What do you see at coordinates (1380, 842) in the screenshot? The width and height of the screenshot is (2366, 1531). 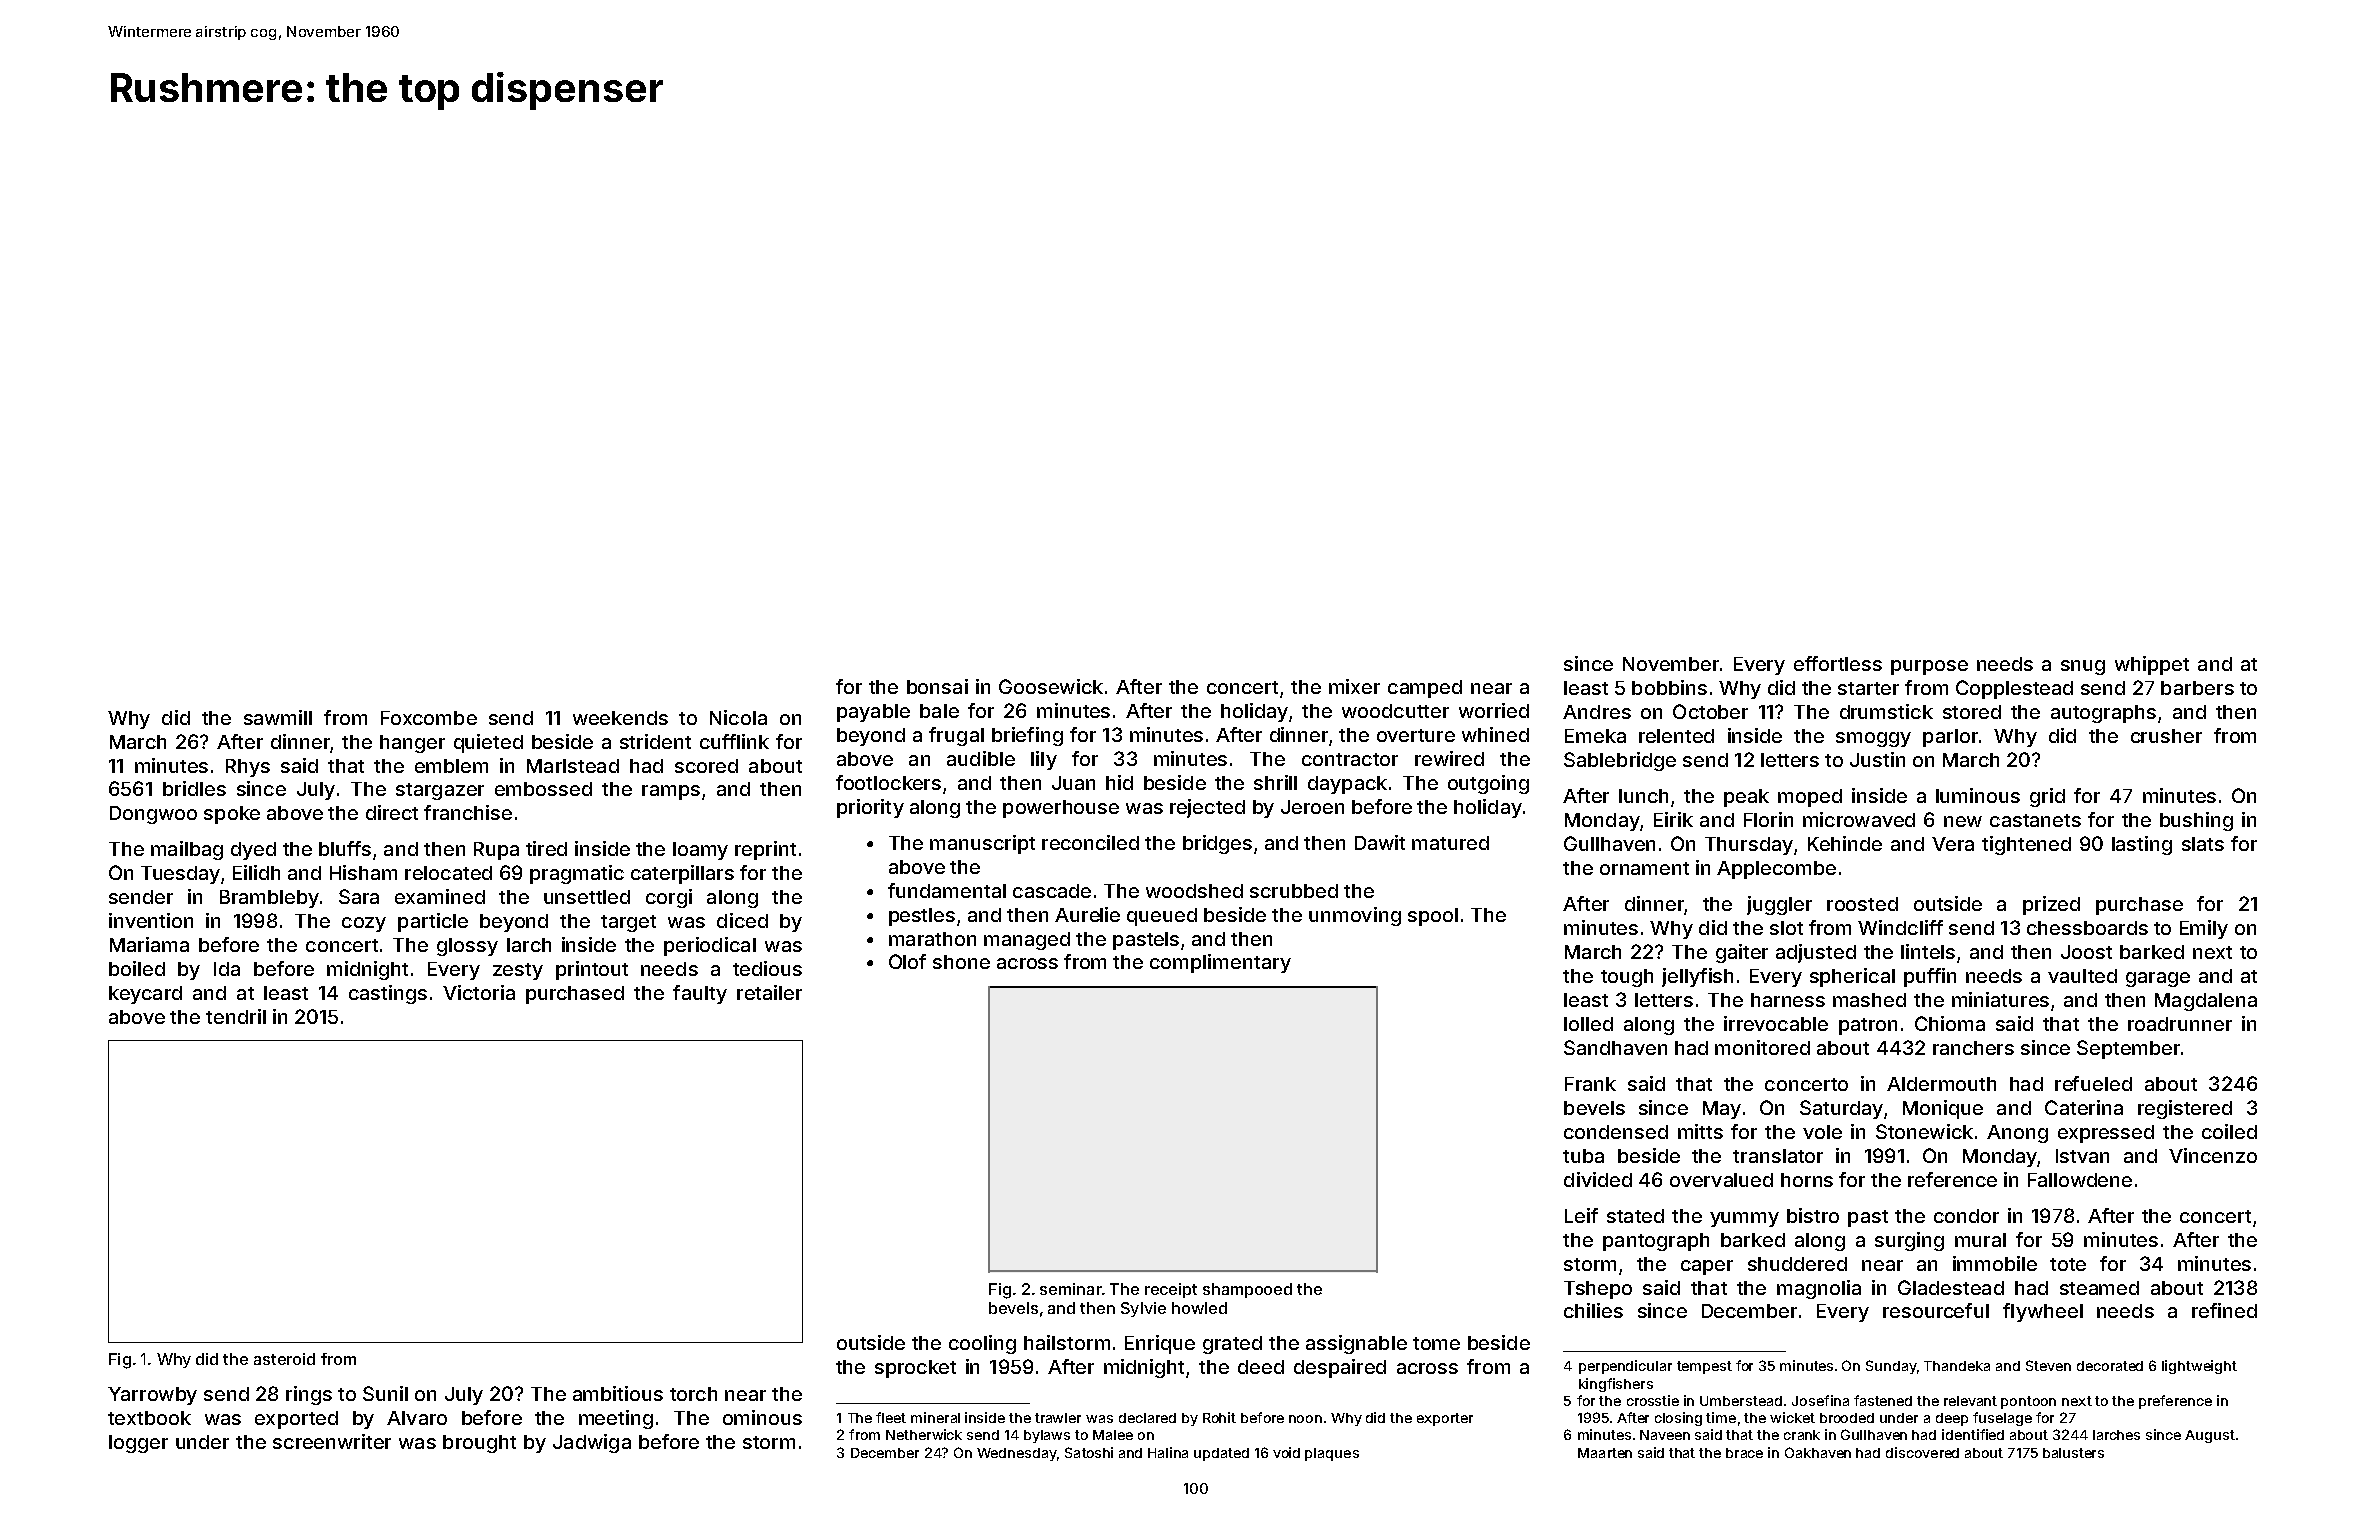 I see `Dawit` at bounding box center [1380, 842].
